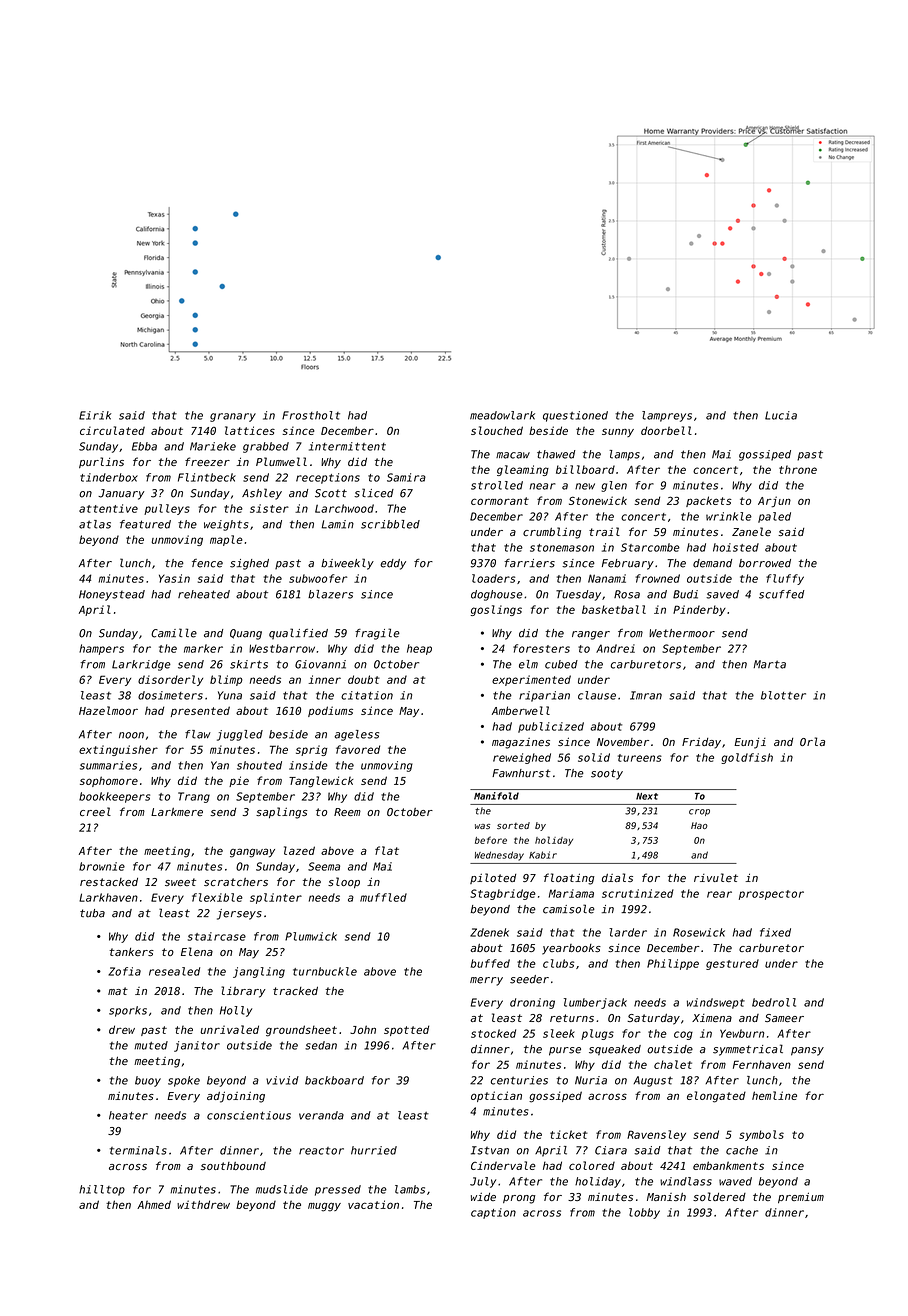 The width and height of the screenshot is (908, 1316). Describe the element at coordinates (282, 648) in the screenshot. I see `Westbarrow` at that location.
